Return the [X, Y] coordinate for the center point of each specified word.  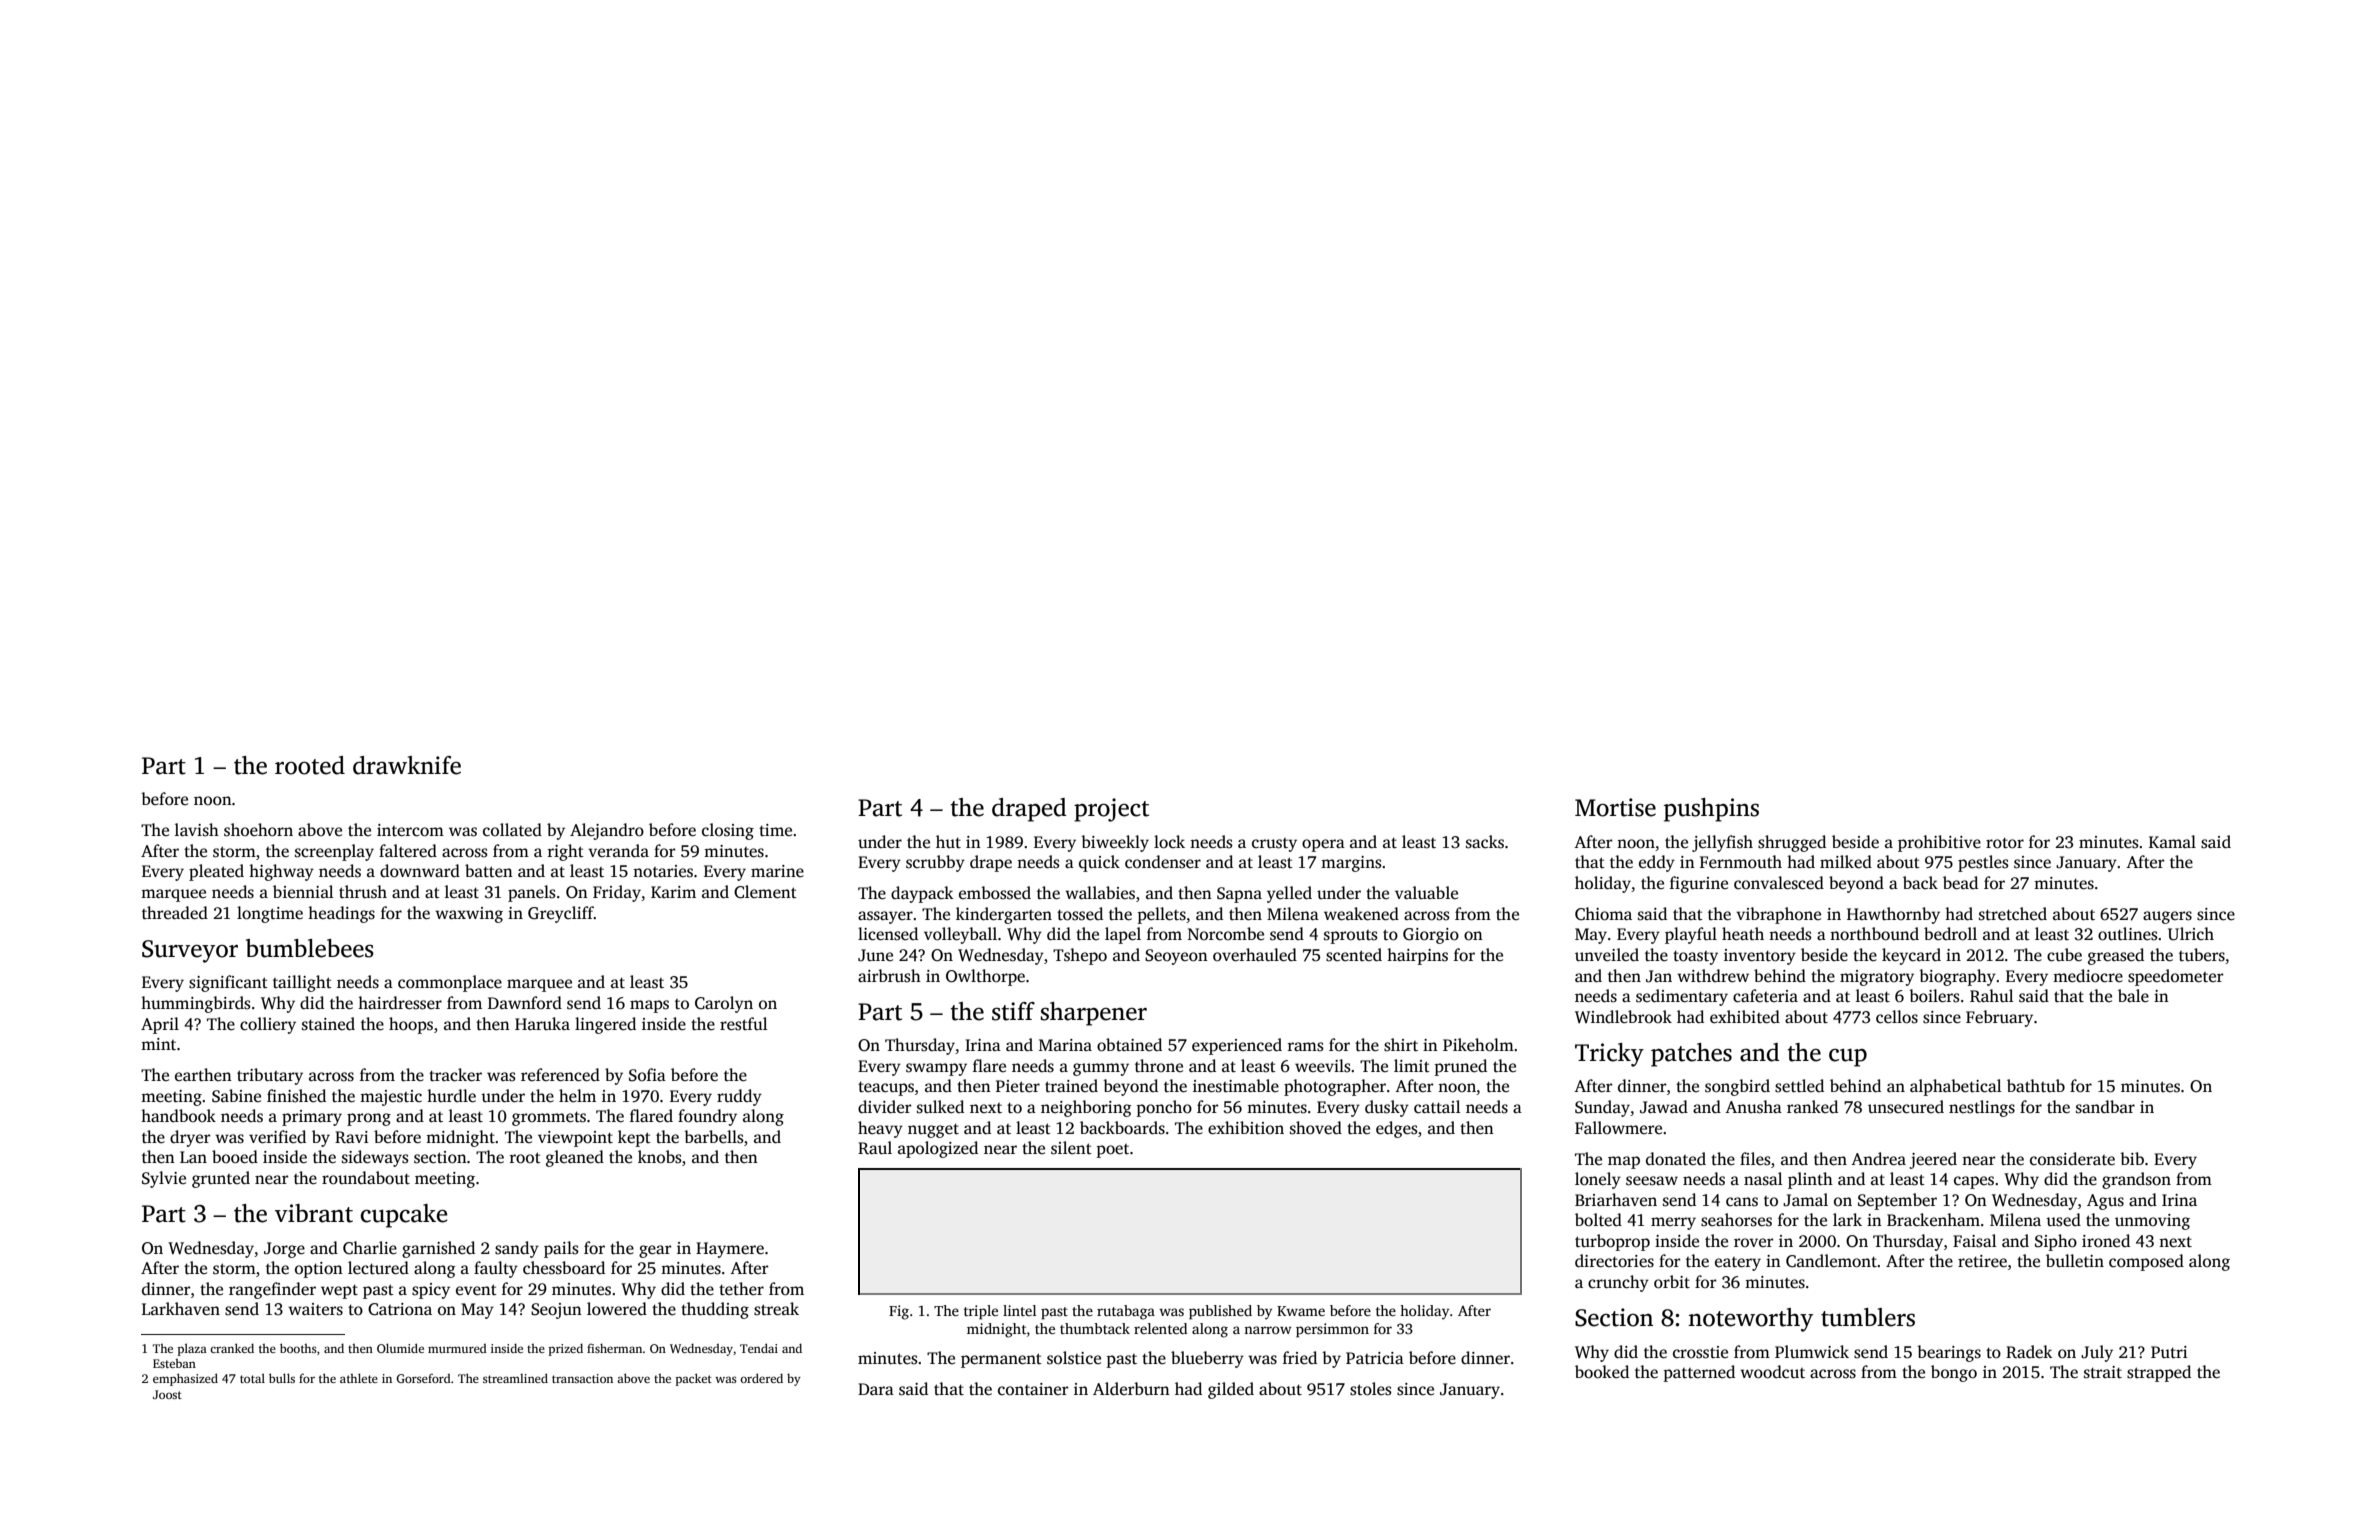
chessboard [564, 1268]
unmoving [2152, 1222]
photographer [1335, 1087]
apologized [938, 1149]
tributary [270, 1076]
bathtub [2036, 1085]
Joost [167, 1394]
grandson [2136, 1180]
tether [741, 1289]
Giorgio [1431, 936]
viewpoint [575, 1139]
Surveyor [190, 951]
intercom [410, 830]
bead [1960, 883]
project [1111, 810]
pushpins [1711, 810]
